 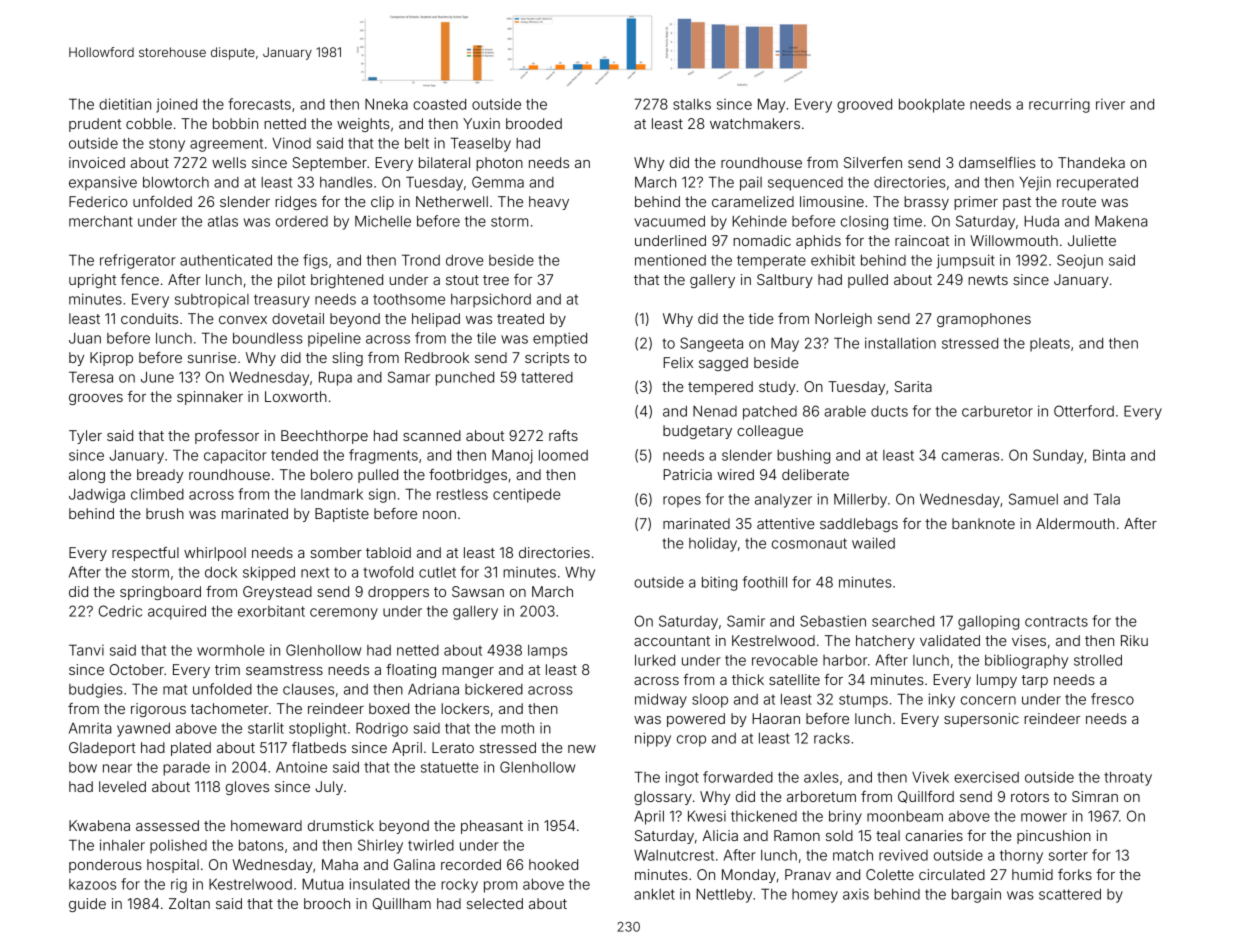 I want to click on lamps, so click(x=547, y=652).
